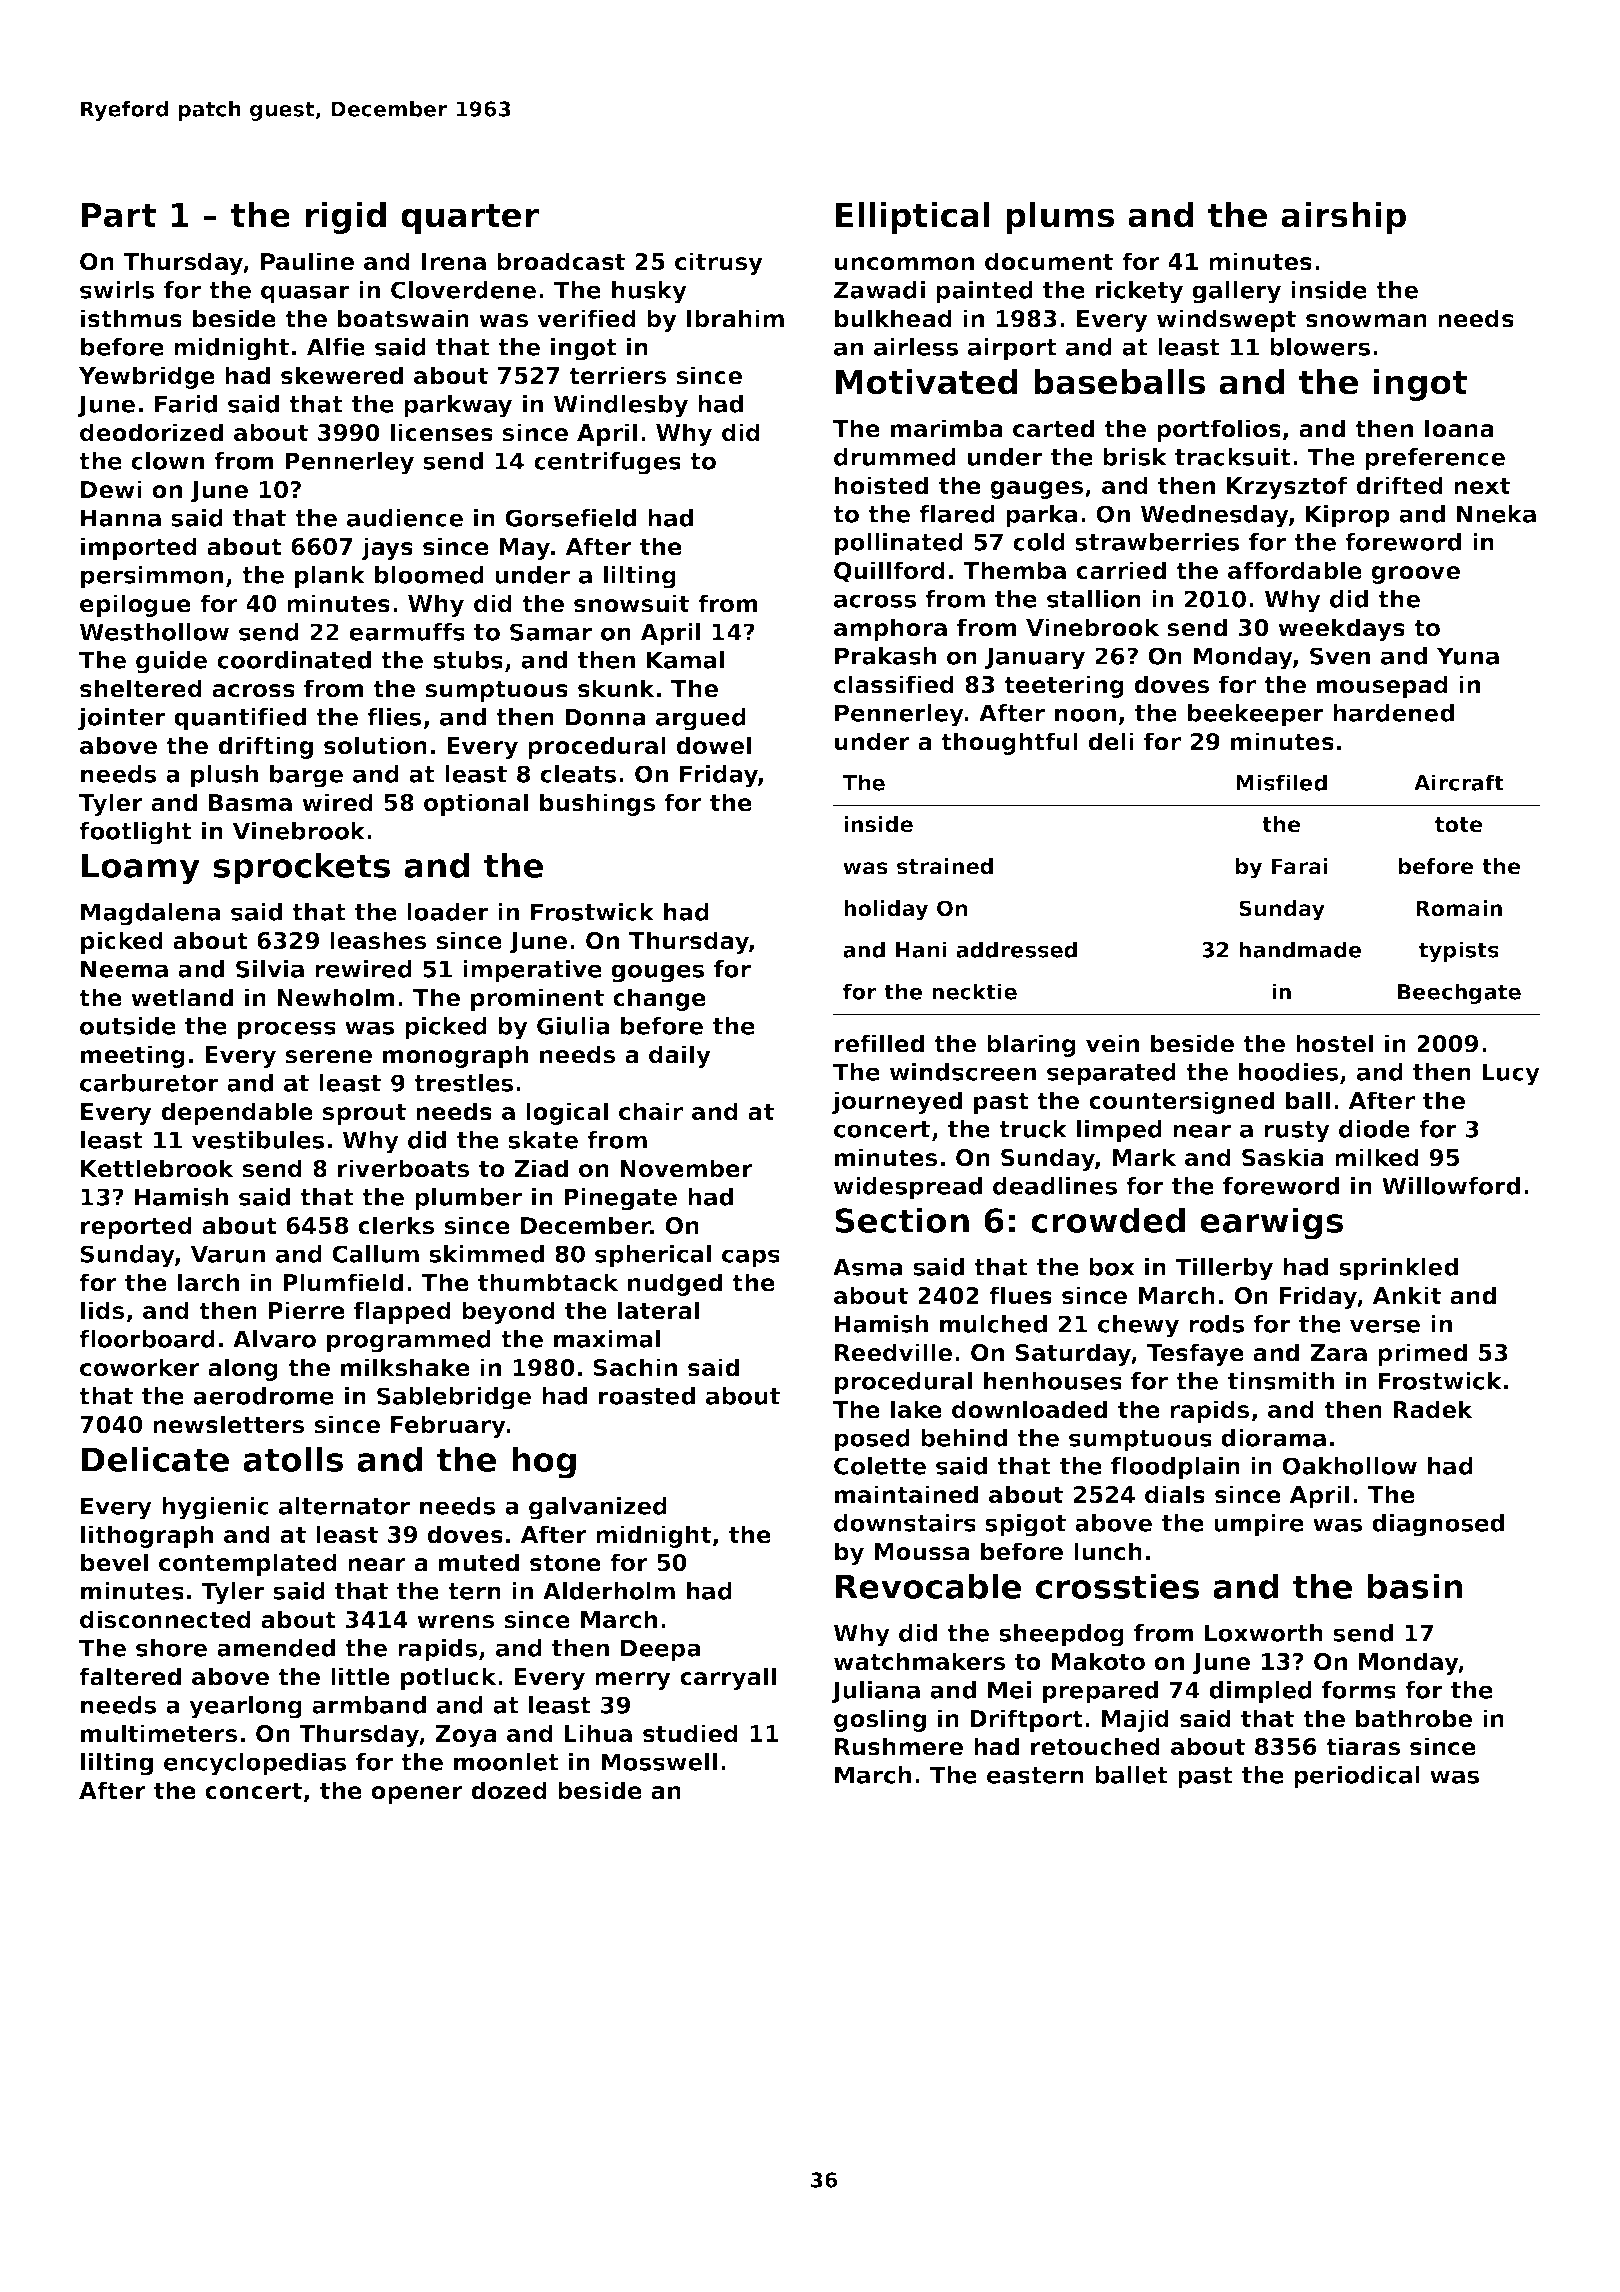 This document has height=2292, width=1620. Describe the element at coordinates (1459, 782) in the document. I see `Aircraft` at that location.
